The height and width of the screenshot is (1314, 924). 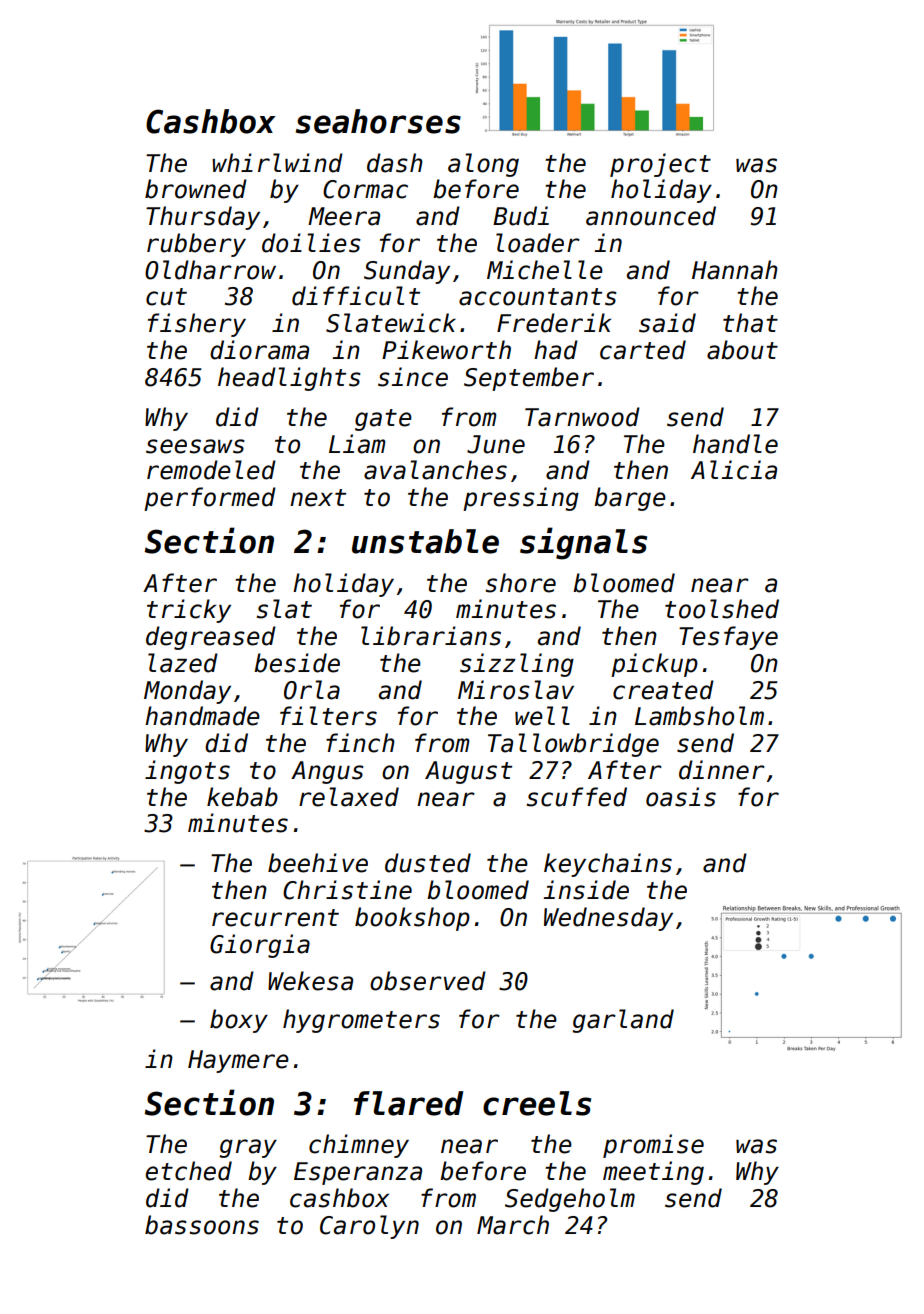 What do you see at coordinates (722, 609) in the screenshot?
I see `toolshed` at bounding box center [722, 609].
